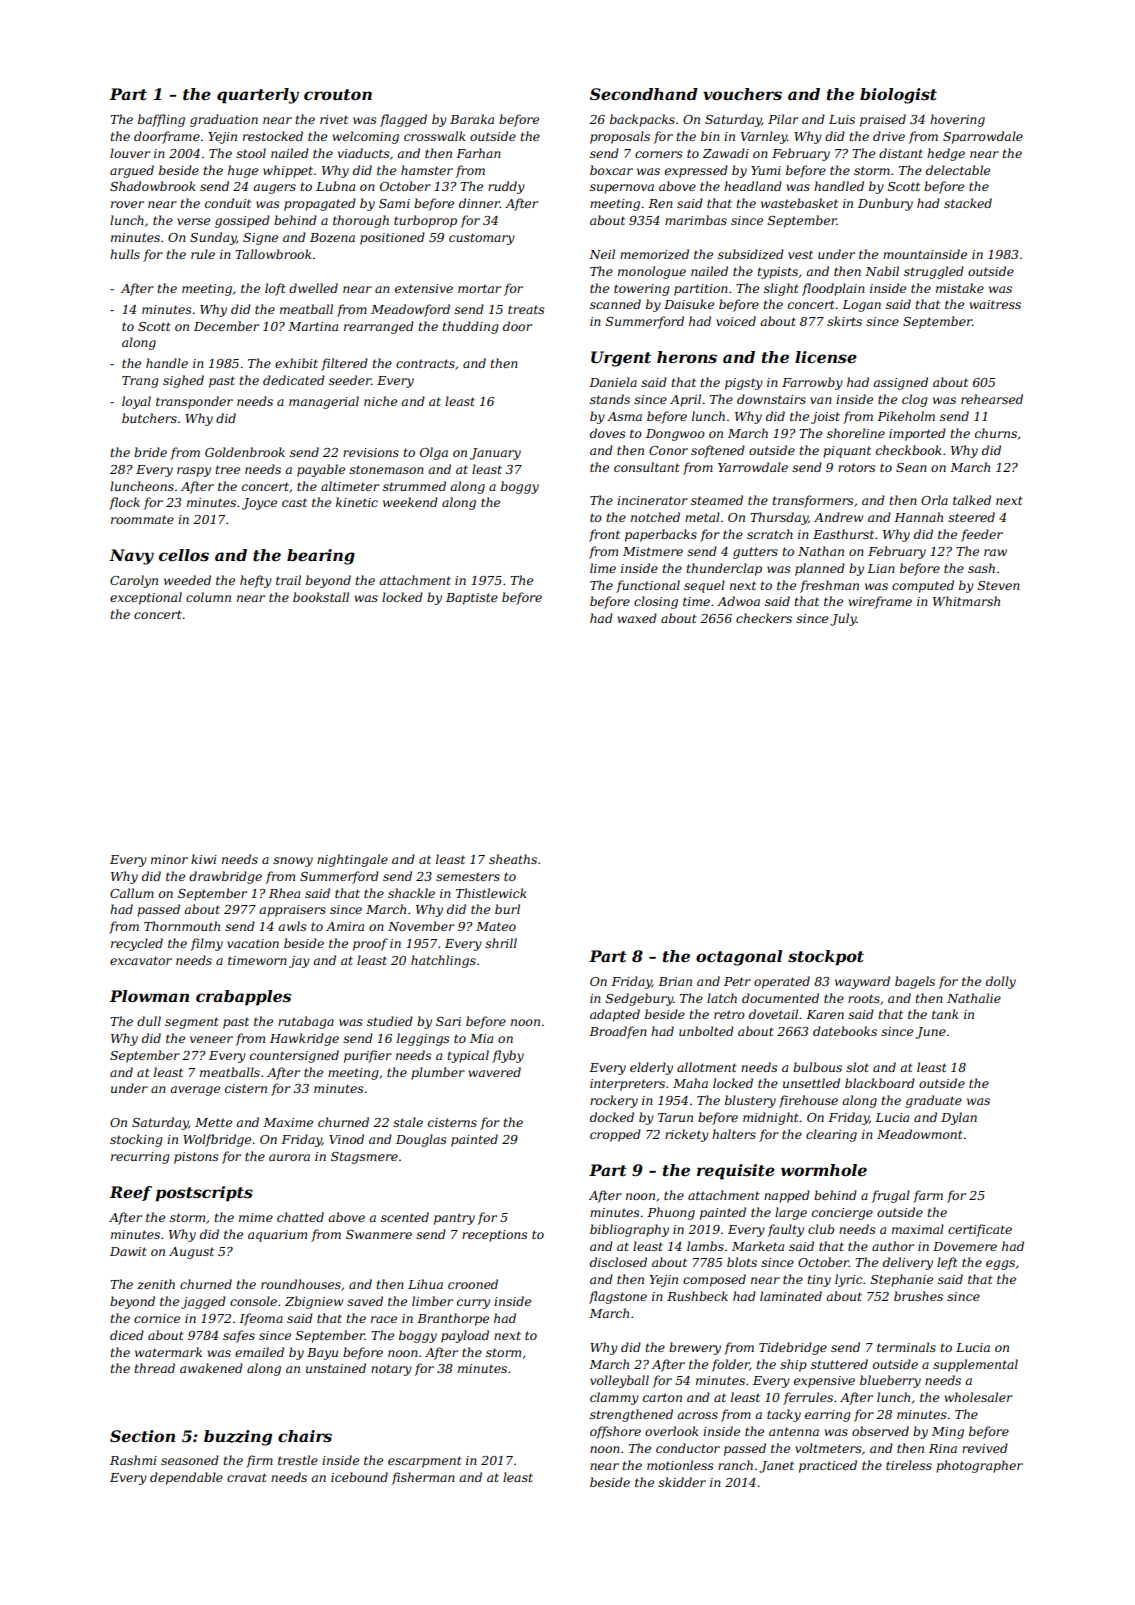 The height and width of the screenshot is (1605, 1135). Describe the element at coordinates (247, 1477) in the screenshot. I see `cravat` at that location.
